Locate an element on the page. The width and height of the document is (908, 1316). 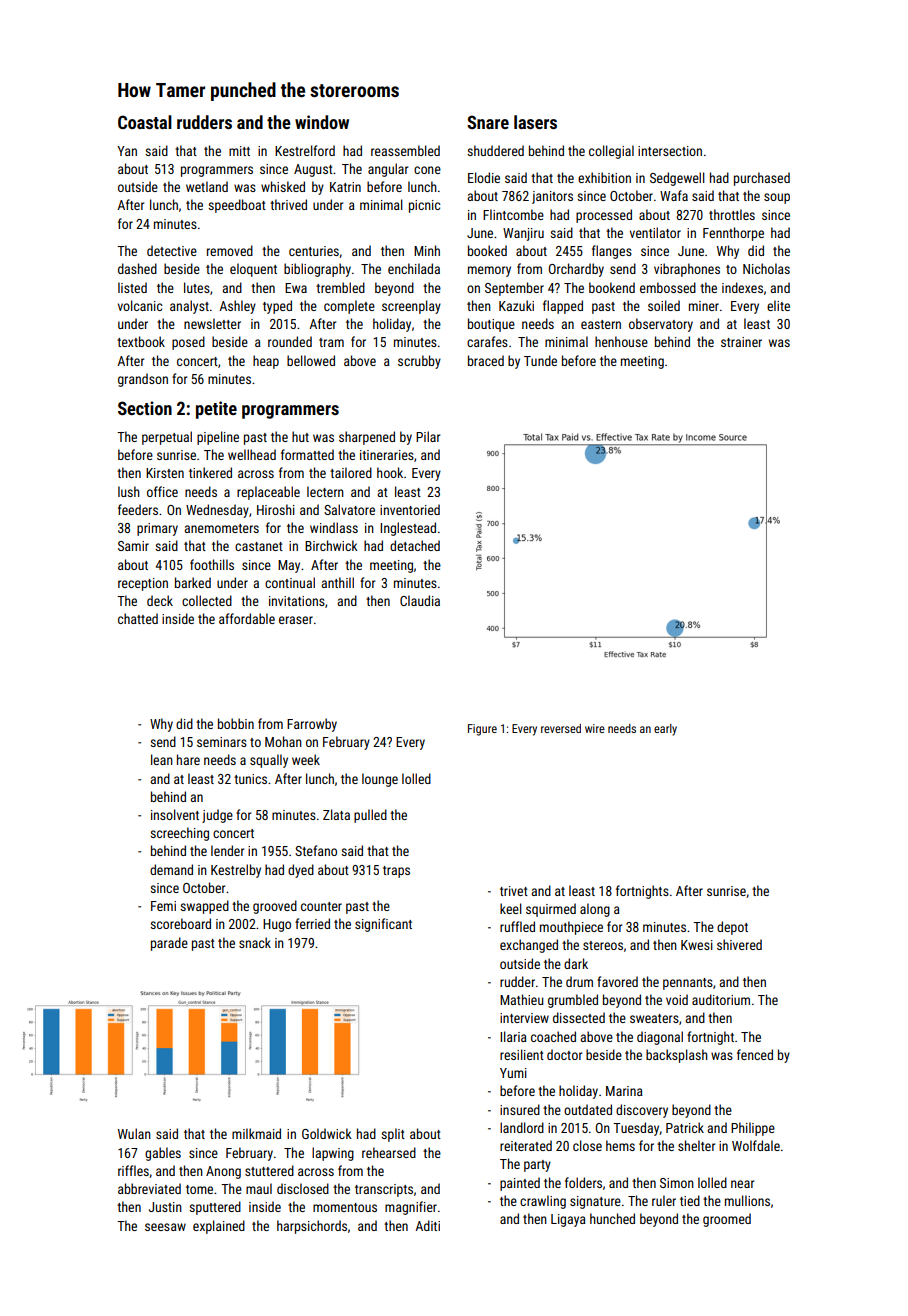
thrived is located at coordinates (288, 204).
